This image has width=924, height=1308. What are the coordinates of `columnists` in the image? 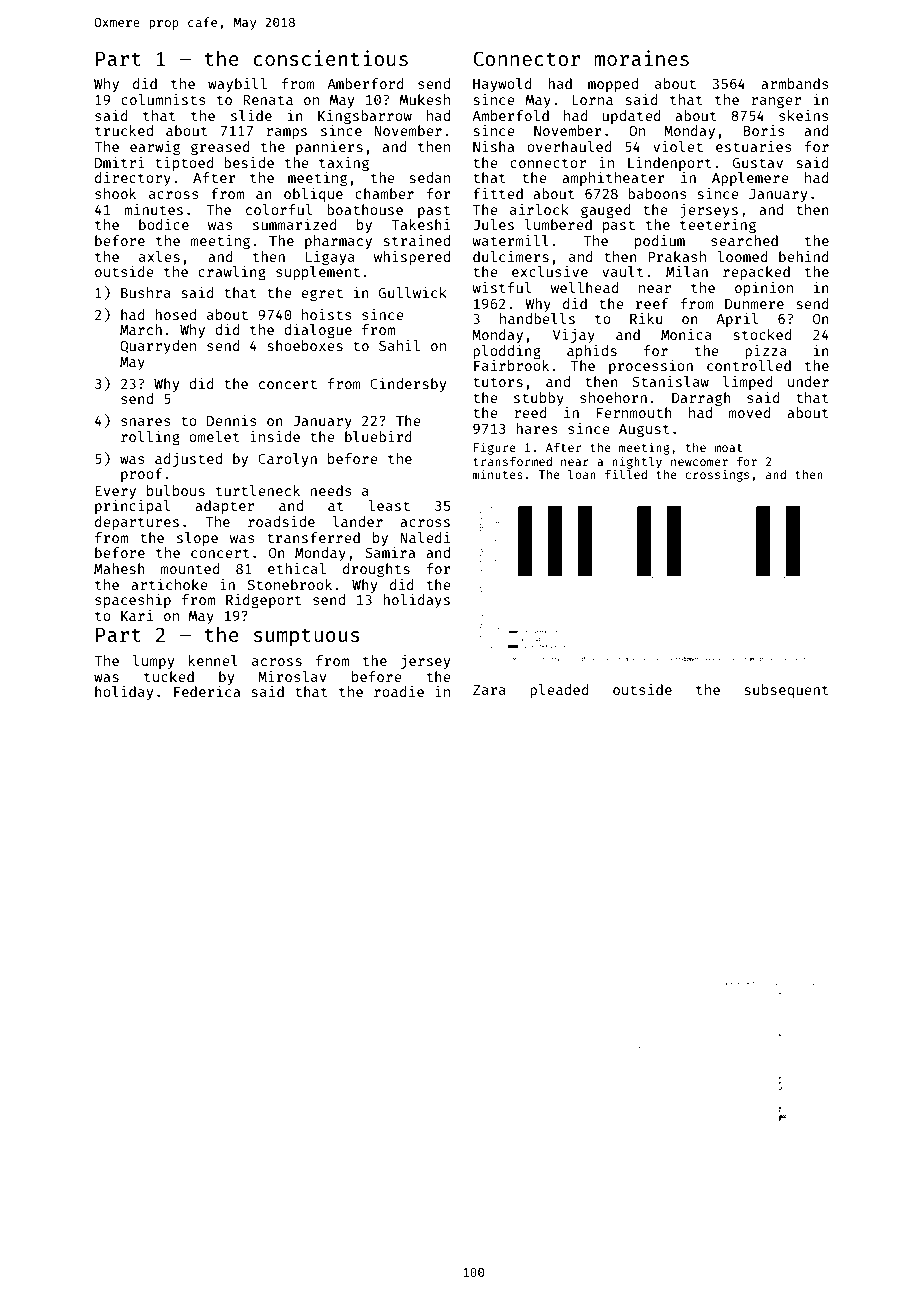 It's located at (163, 99).
